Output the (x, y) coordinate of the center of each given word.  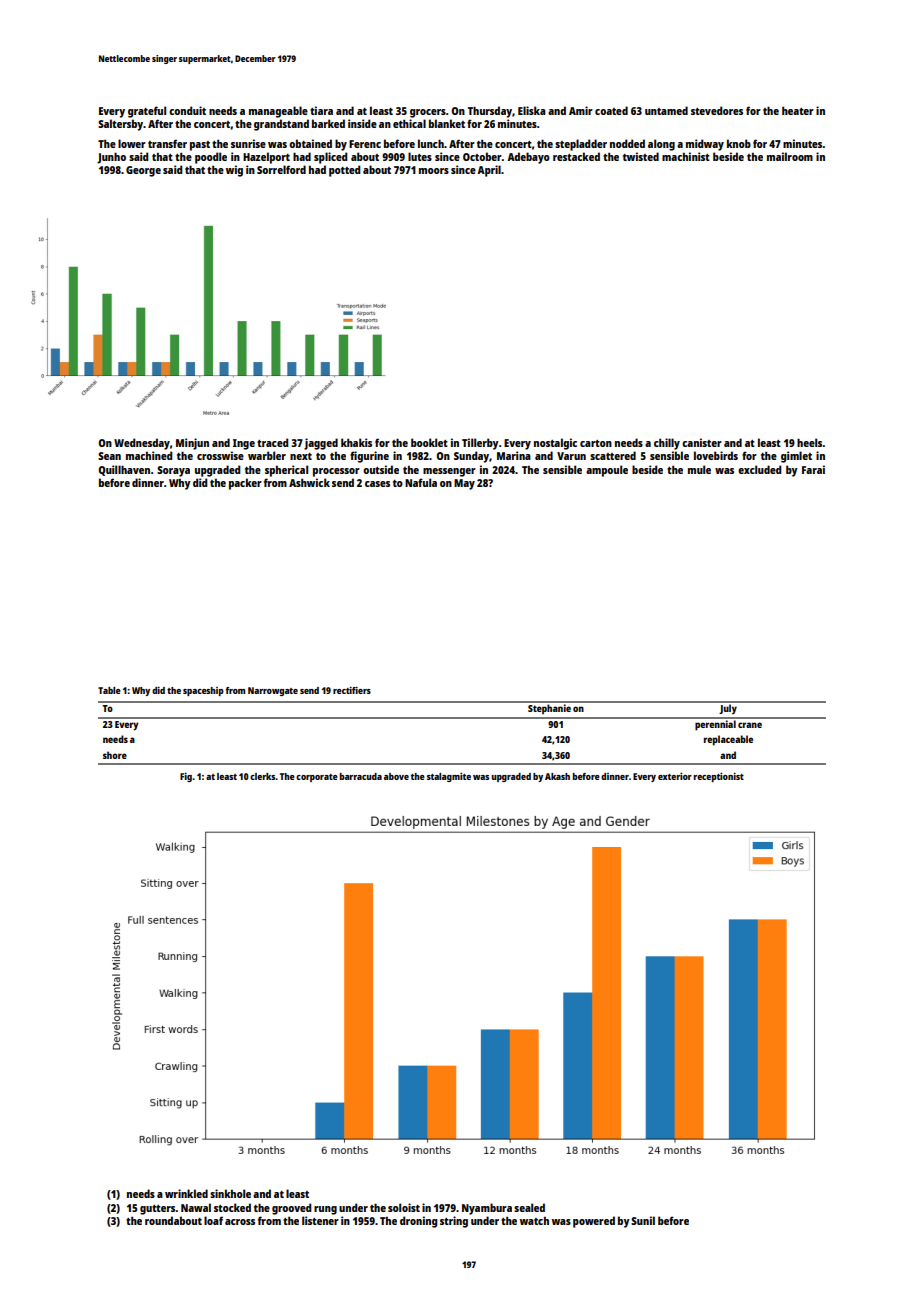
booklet (429, 442)
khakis (356, 442)
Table (109, 690)
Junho (111, 158)
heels (810, 442)
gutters (158, 1210)
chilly (667, 444)
